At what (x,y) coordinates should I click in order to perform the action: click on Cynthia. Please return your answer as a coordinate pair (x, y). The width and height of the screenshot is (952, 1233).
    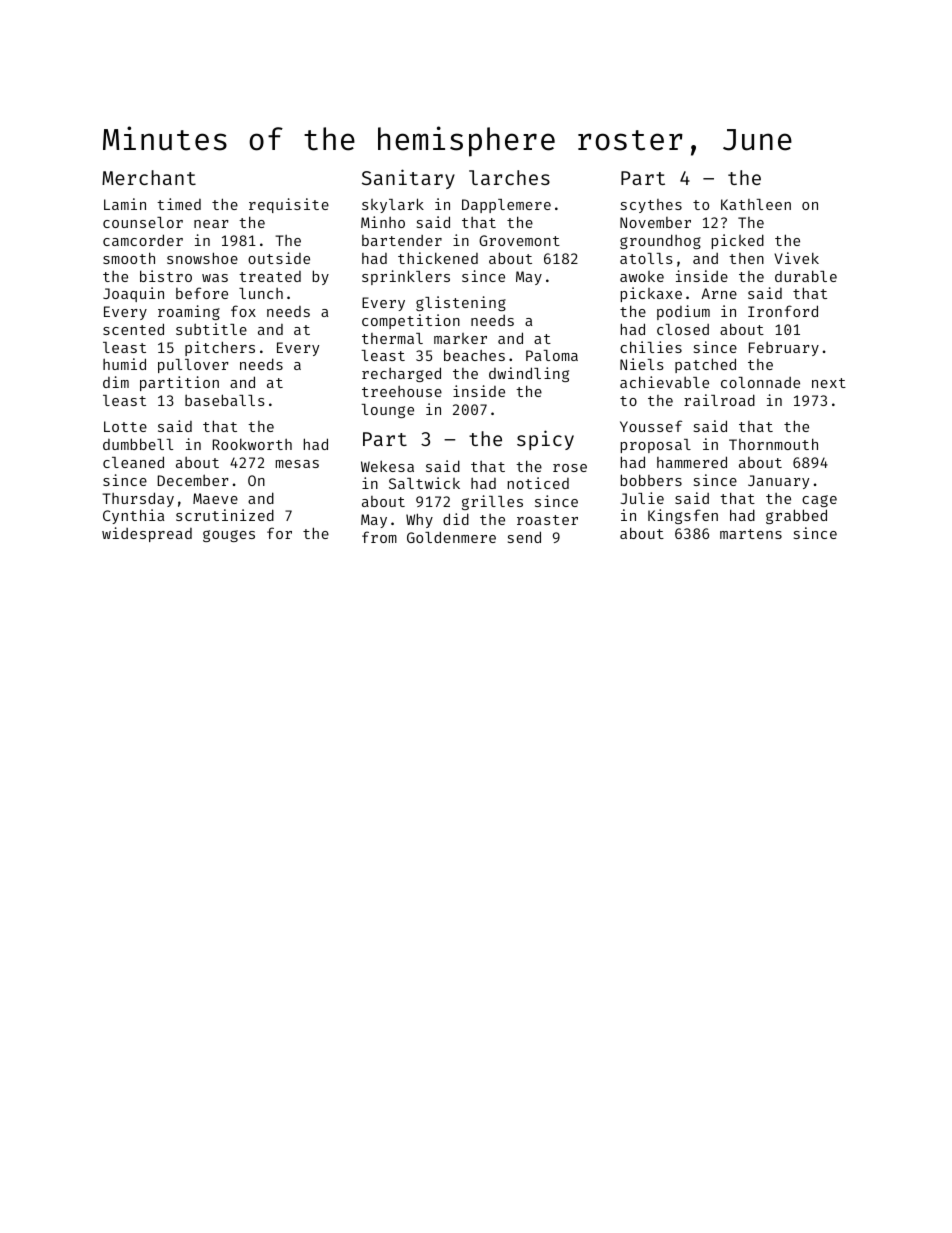
    Looking at the image, I should click on (134, 516).
